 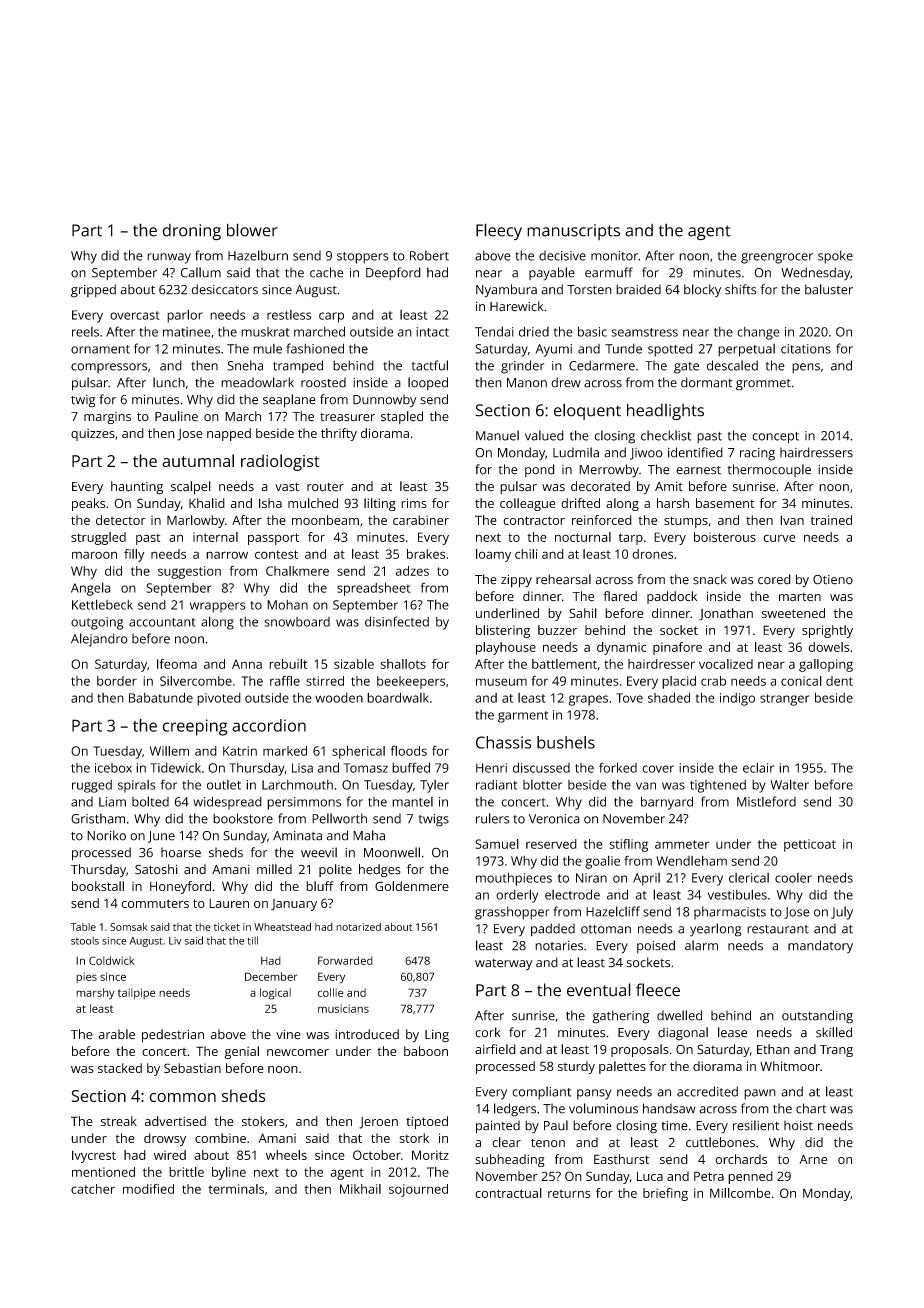 I want to click on blower, so click(x=252, y=230).
